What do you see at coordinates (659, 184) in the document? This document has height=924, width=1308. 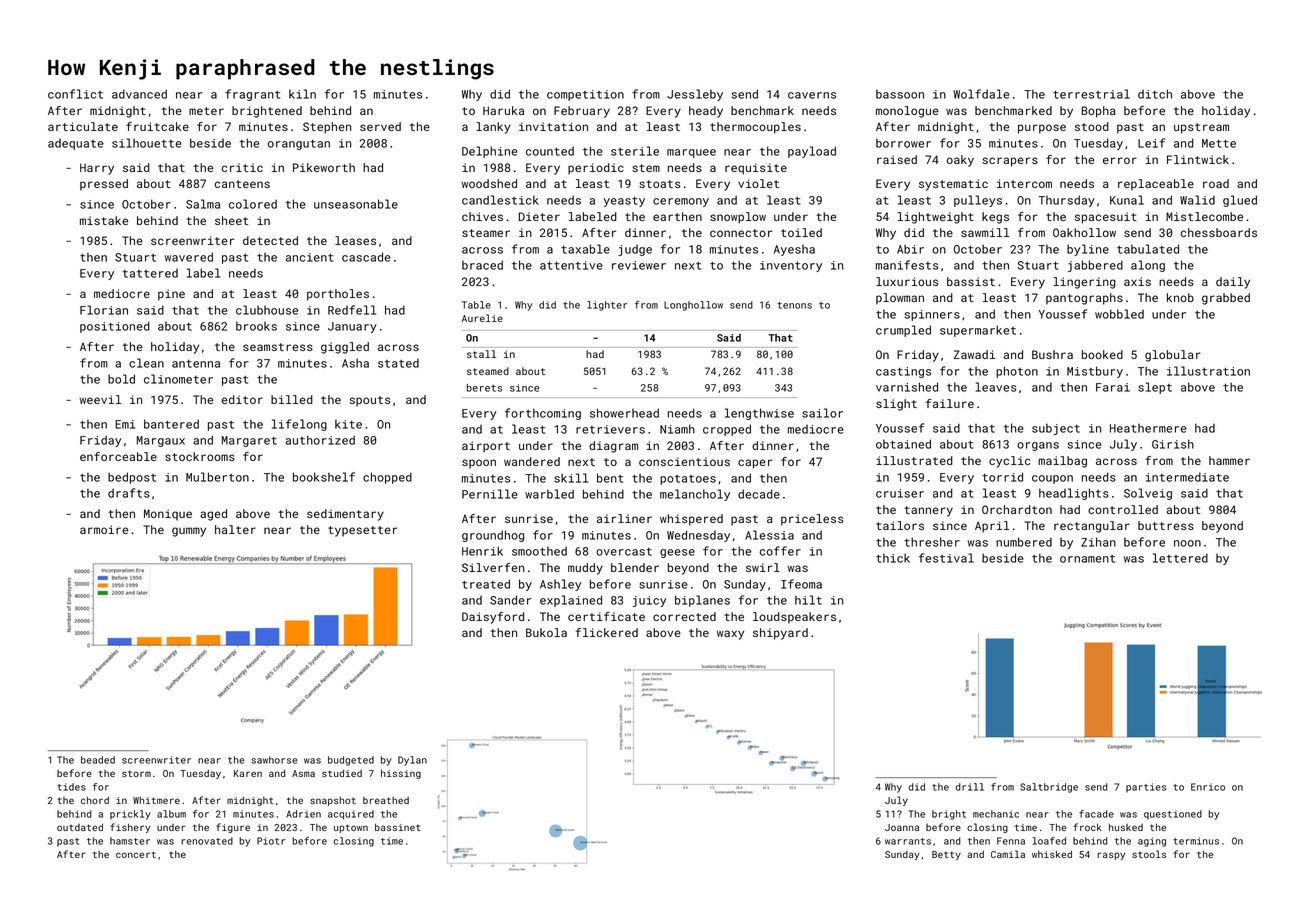 I see `stoats` at bounding box center [659, 184].
